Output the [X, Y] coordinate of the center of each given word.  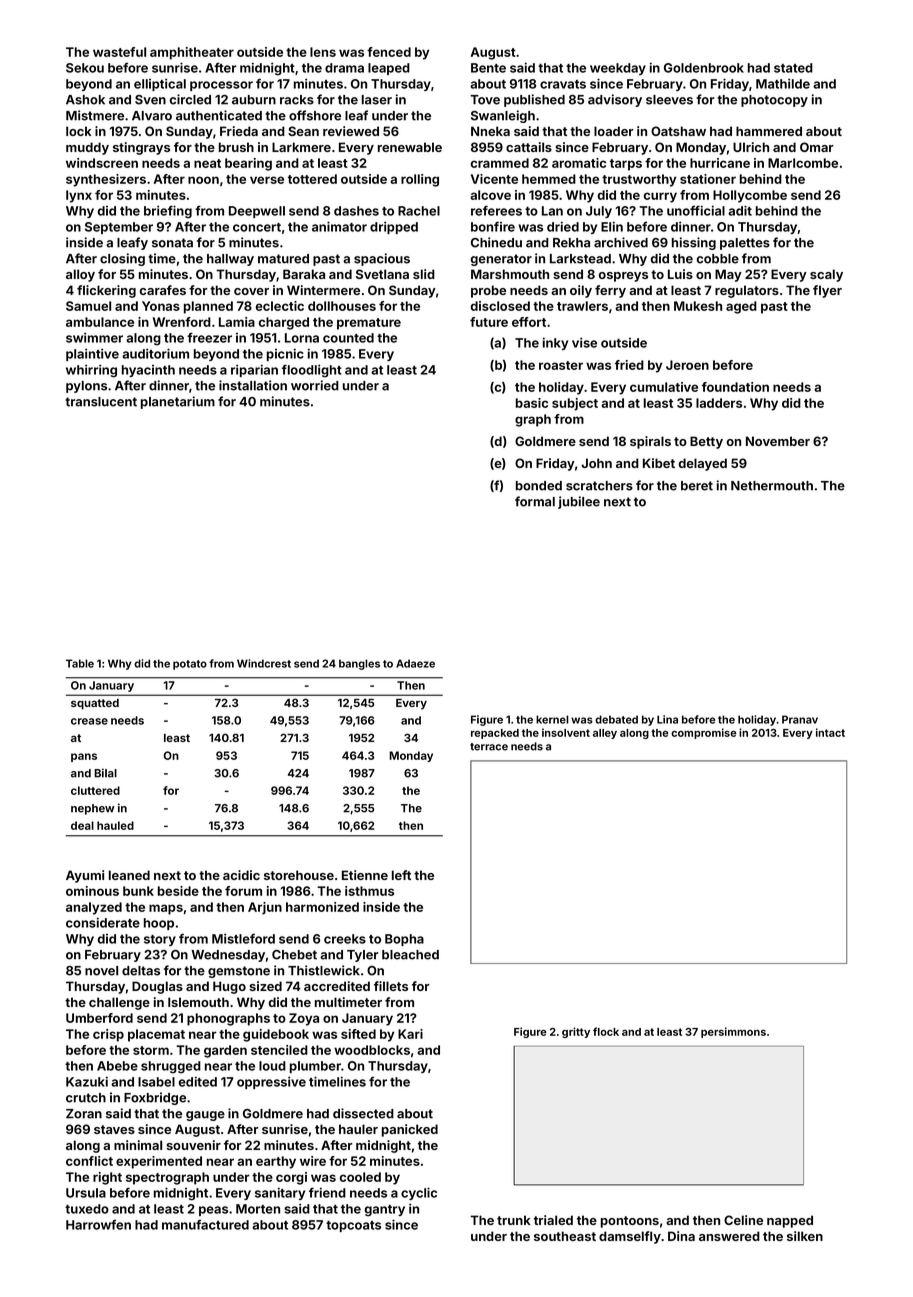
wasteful [119, 52]
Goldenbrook [704, 68]
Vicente [494, 179]
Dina [681, 1236]
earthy [276, 1162]
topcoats [353, 1226]
